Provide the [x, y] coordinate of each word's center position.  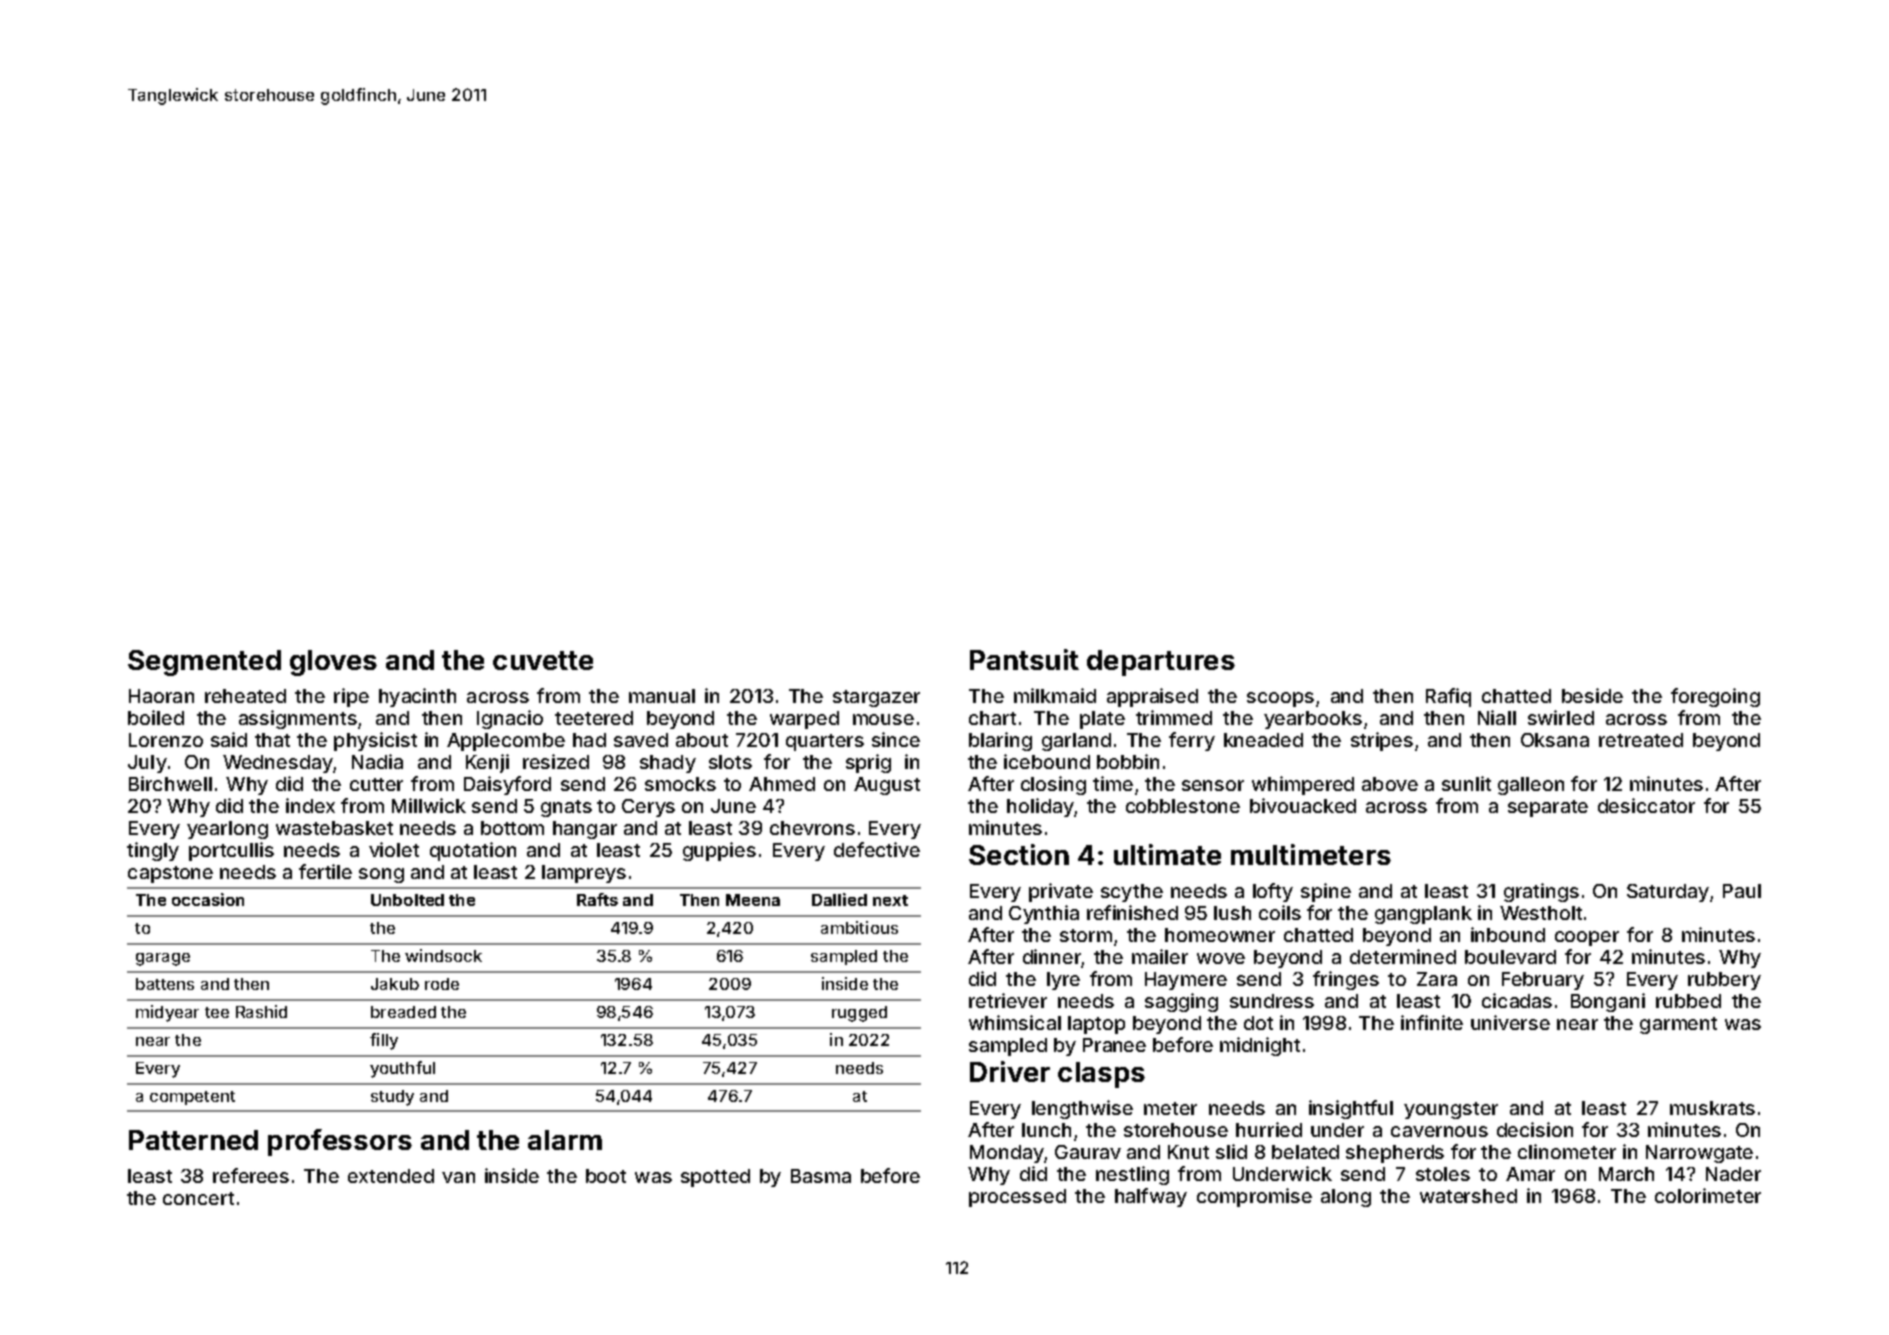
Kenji [487, 763]
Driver [1010, 1071]
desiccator [1646, 805]
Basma [821, 1176]
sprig [868, 763]
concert [198, 1198]
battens [165, 984]
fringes [1346, 980]
